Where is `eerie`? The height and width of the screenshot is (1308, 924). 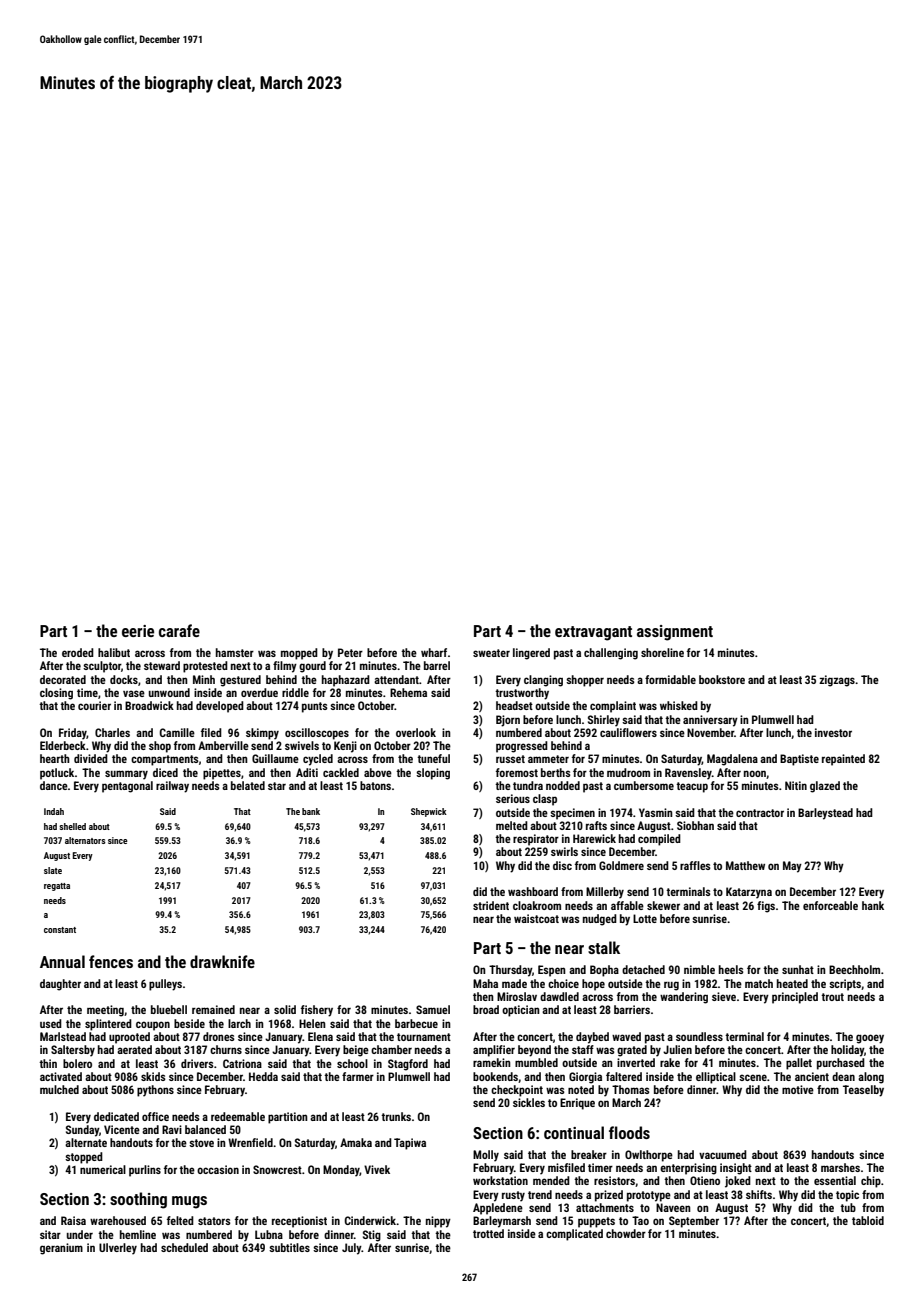 eerie is located at coordinates (138, 631).
